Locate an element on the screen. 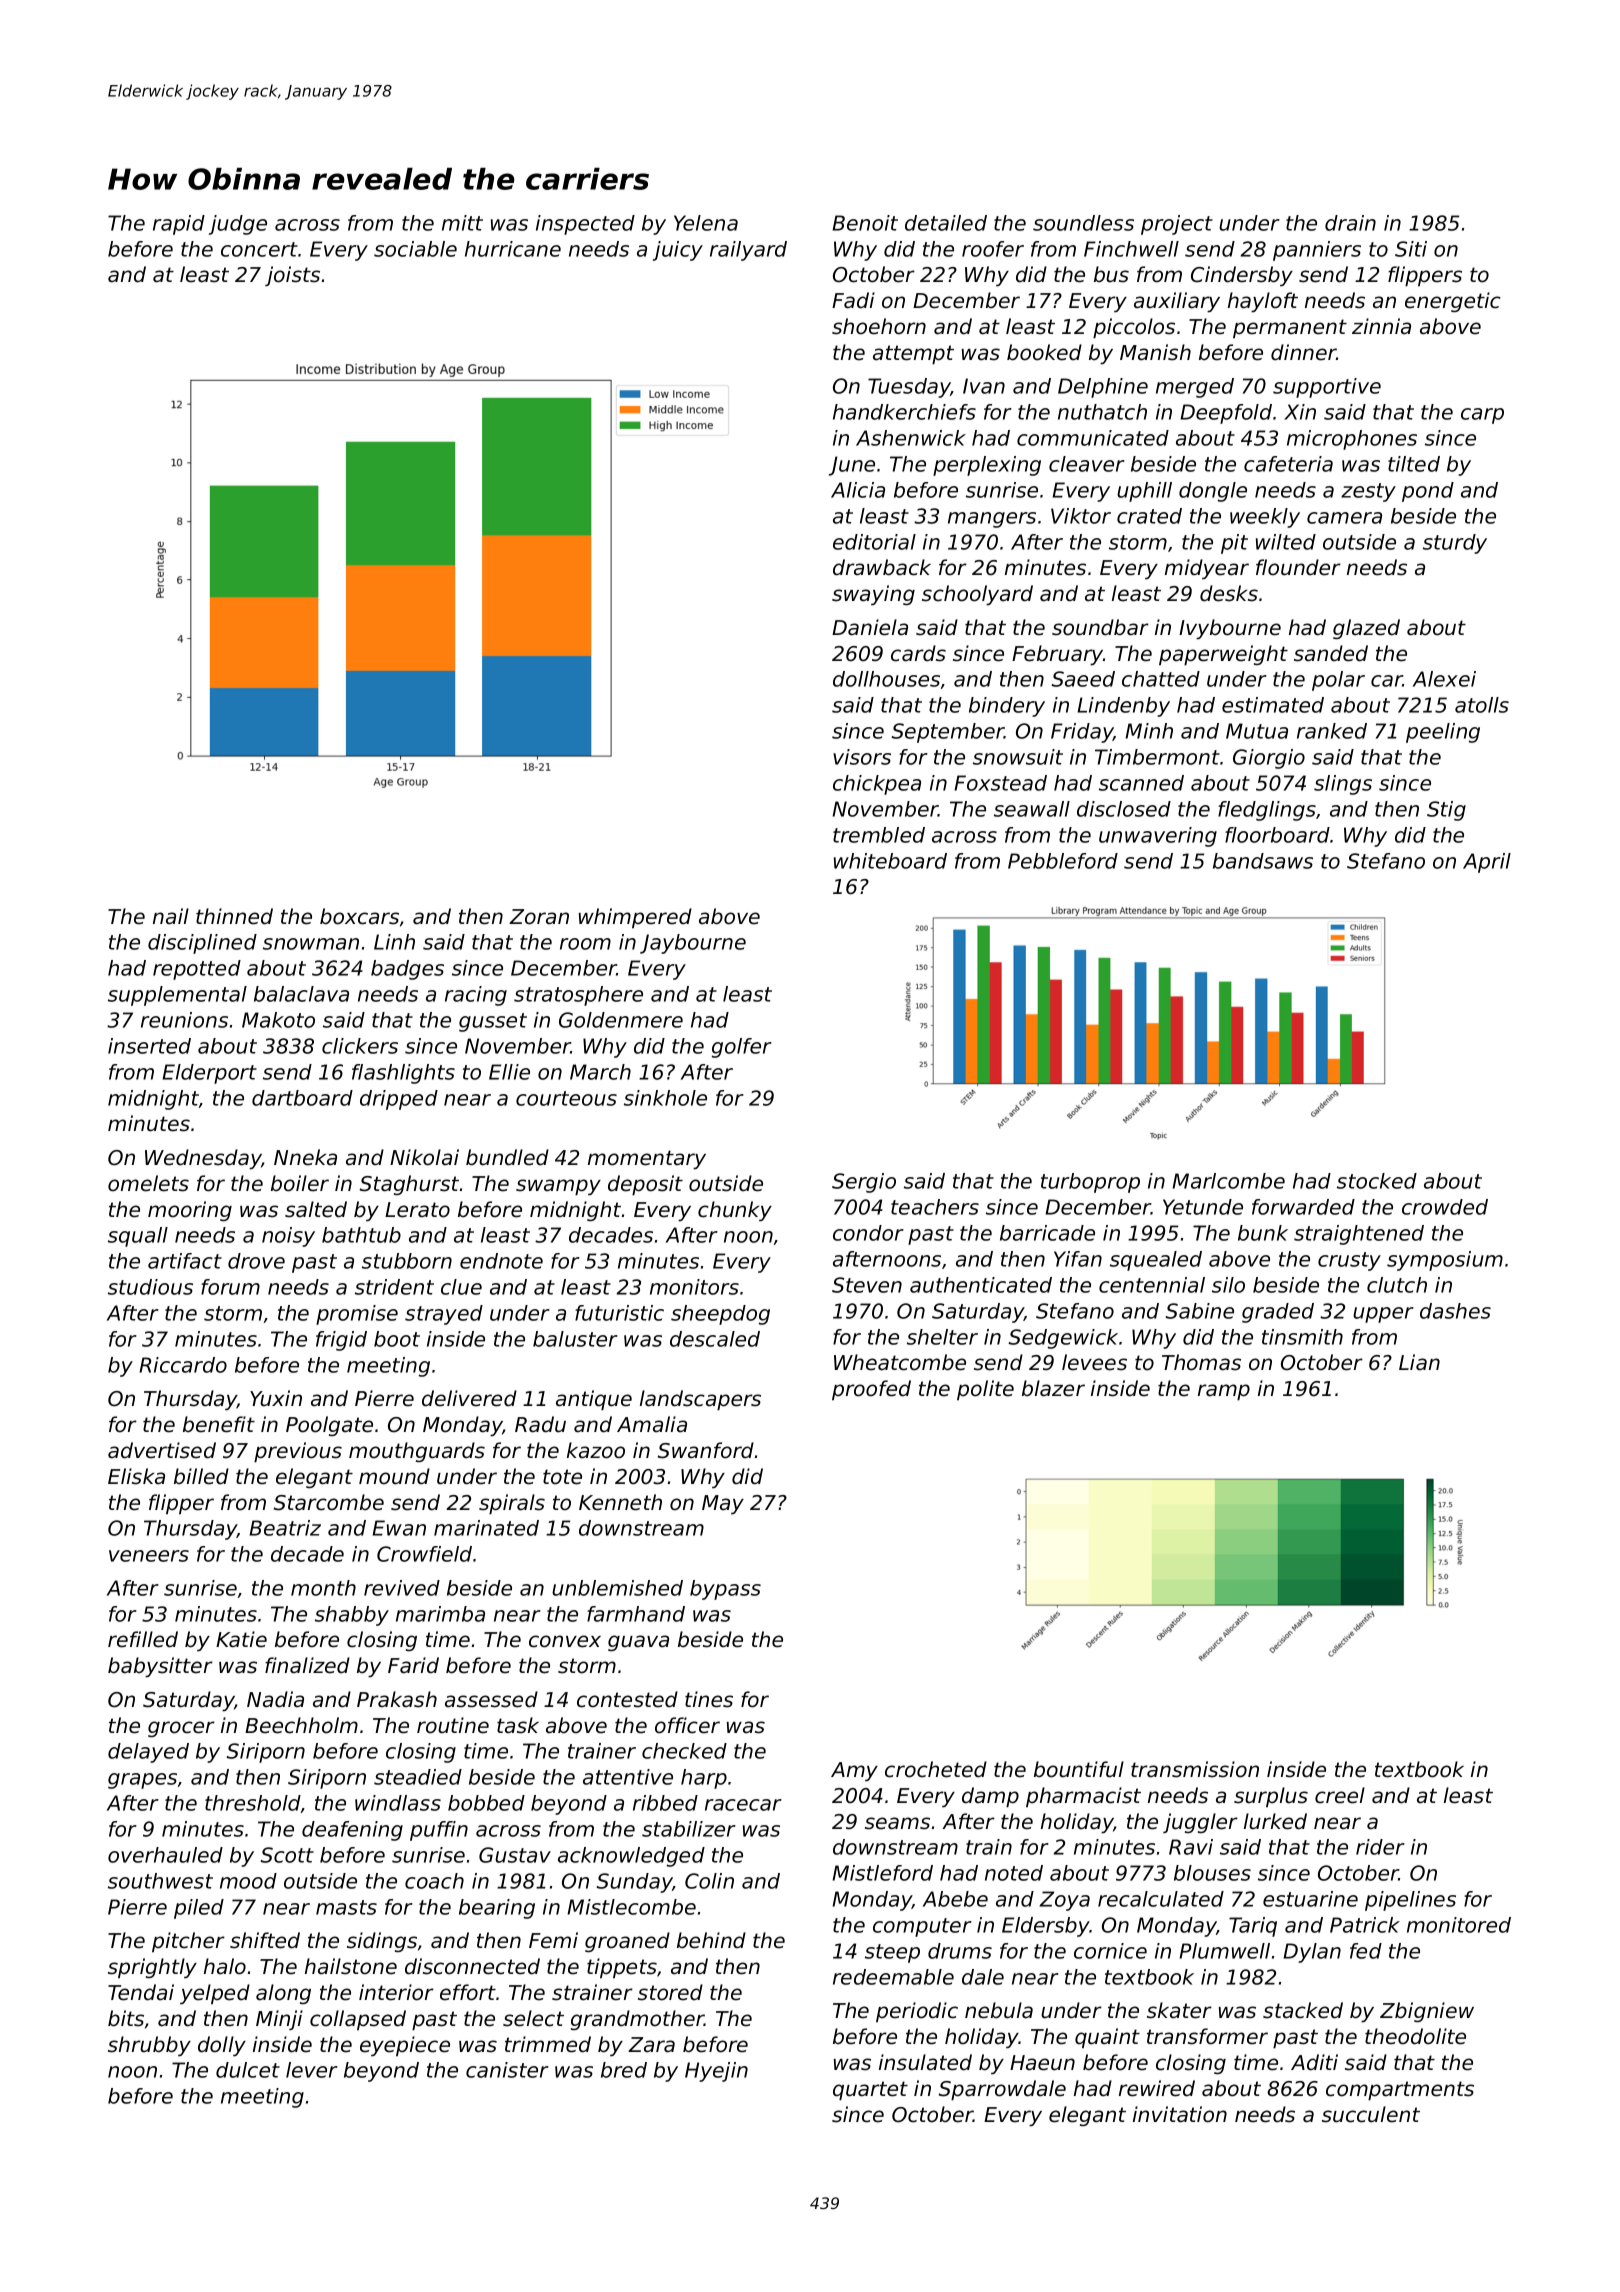 Image resolution: width=1620 pixels, height=2292 pixels. juicy is located at coordinates (678, 251).
